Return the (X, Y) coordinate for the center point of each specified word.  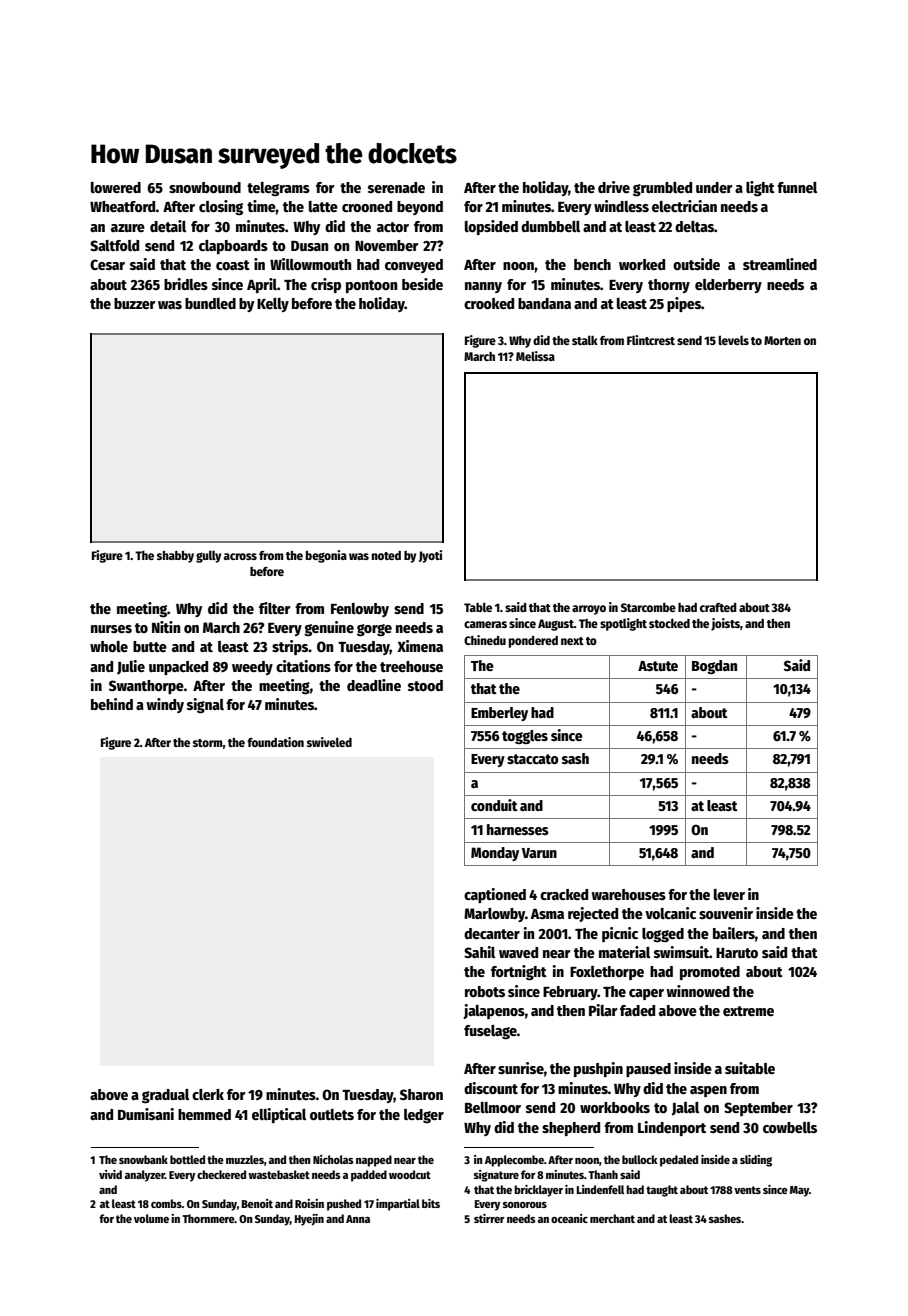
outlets (332, 1114)
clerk (208, 1094)
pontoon (371, 286)
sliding (756, 1161)
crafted (718, 607)
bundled (210, 303)
